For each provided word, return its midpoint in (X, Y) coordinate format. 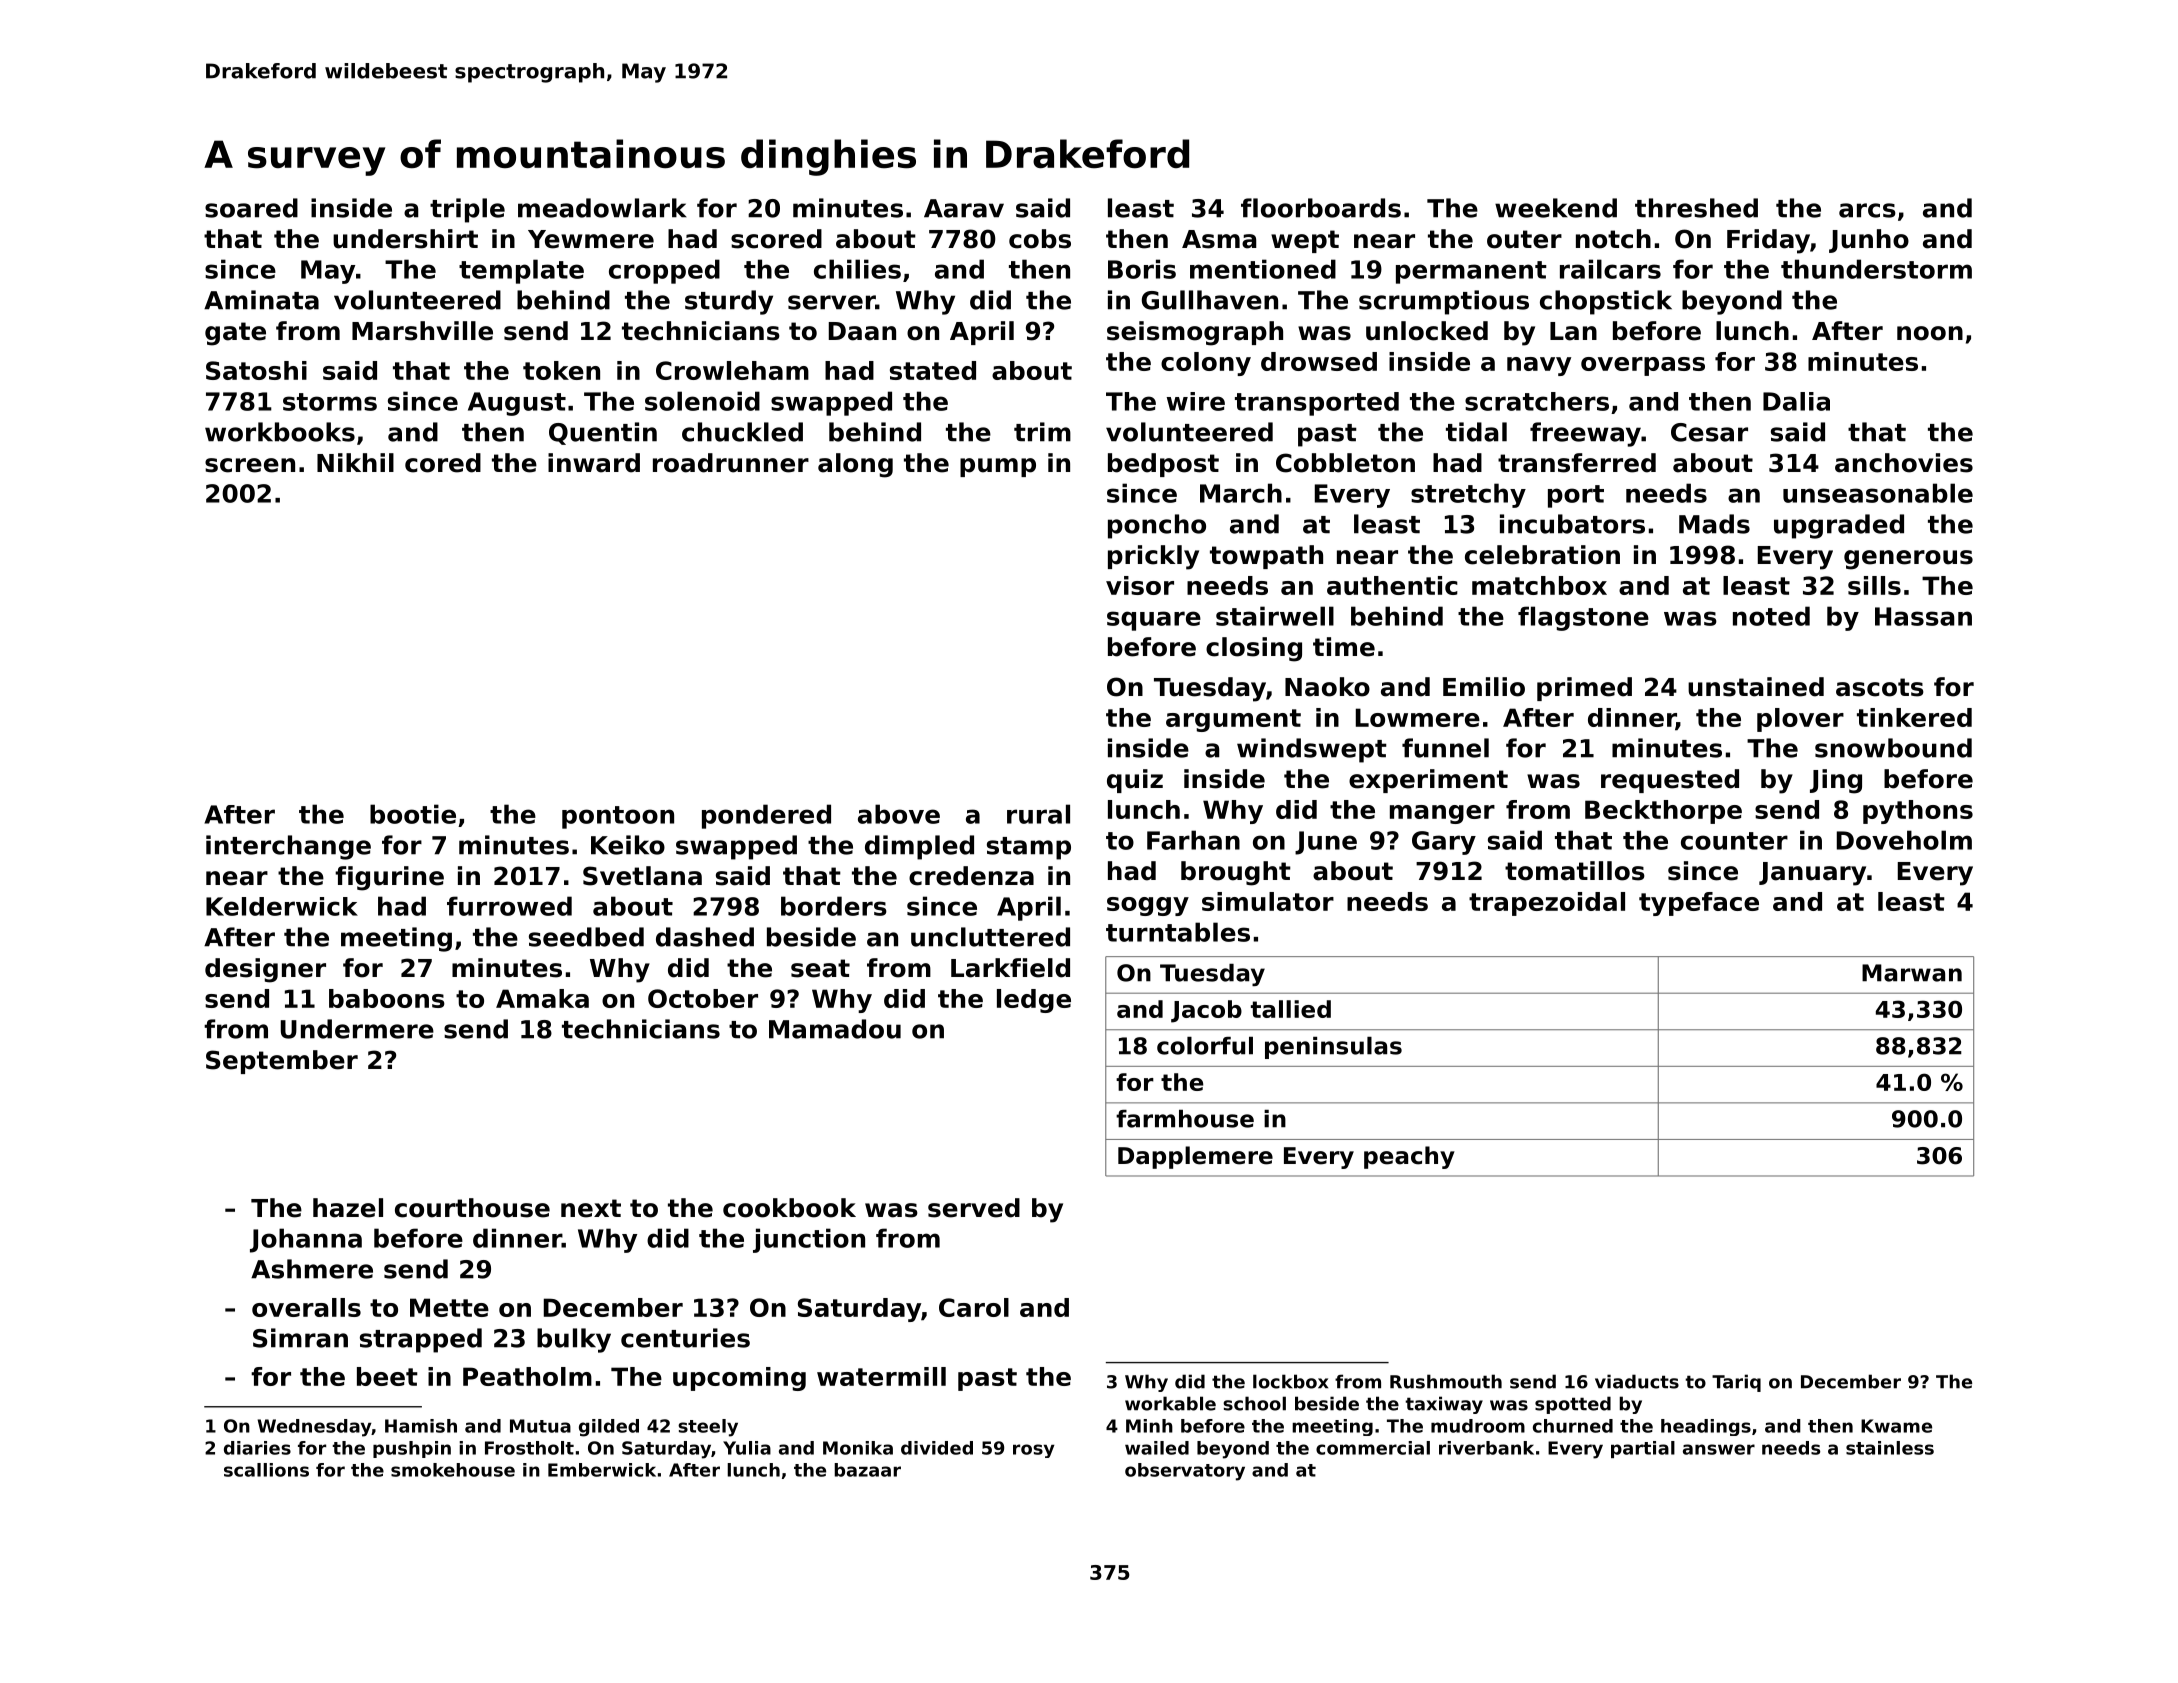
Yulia (747, 1448)
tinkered (1914, 717)
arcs (1867, 210)
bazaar (867, 1470)
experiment (1428, 781)
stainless (1890, 1448)
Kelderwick (282, 906)
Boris (1142, 269)
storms (330, 402)
